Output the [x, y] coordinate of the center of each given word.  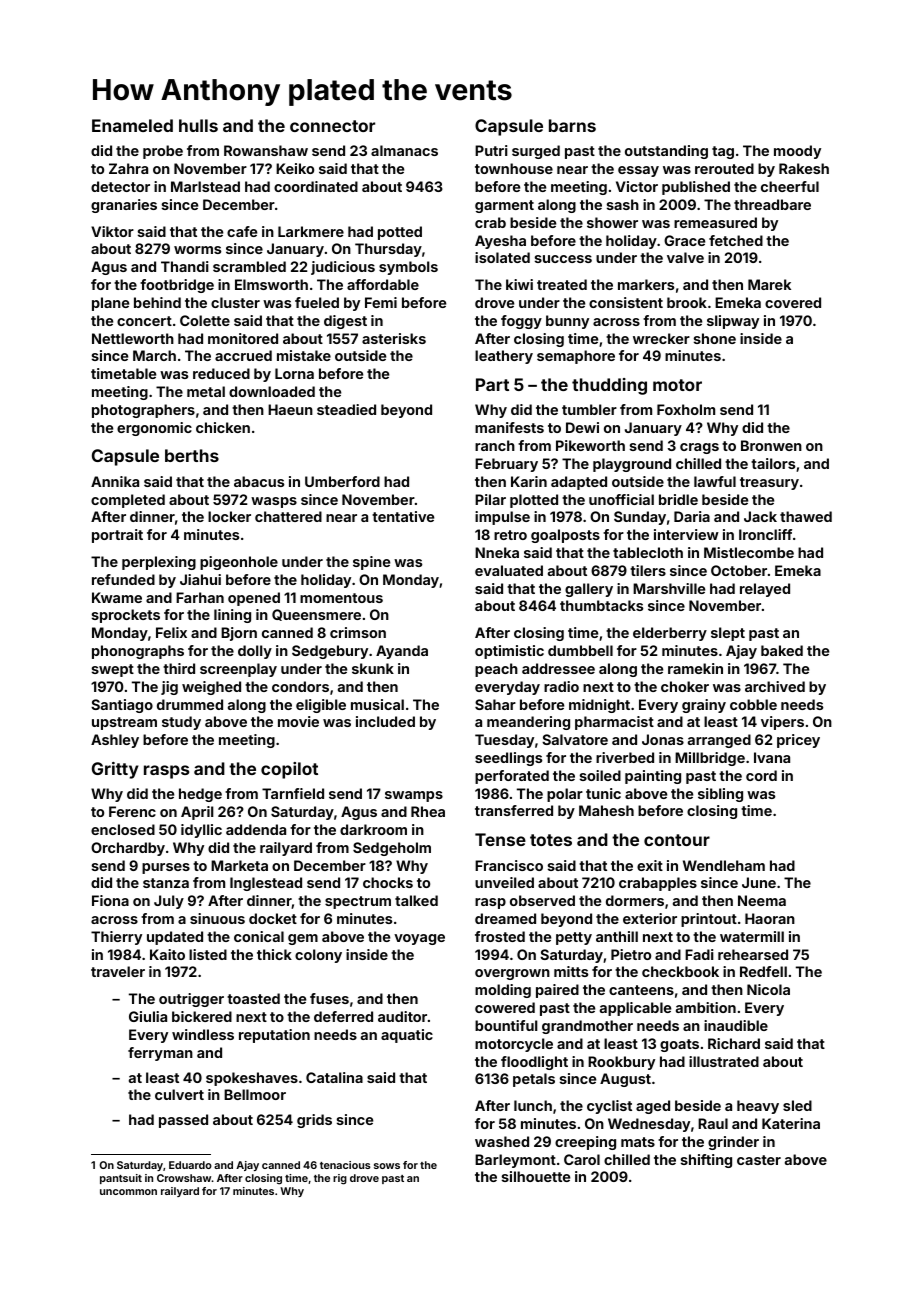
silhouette [536, 1176]
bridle [678, 499]
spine [371, 563]
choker [685, 686]
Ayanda [402, 652]
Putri [491, 150]
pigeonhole [239, 563]
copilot [289, 770]
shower [612, 222]
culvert [179, 1094]
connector [332, 126]
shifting [706, 1161]
